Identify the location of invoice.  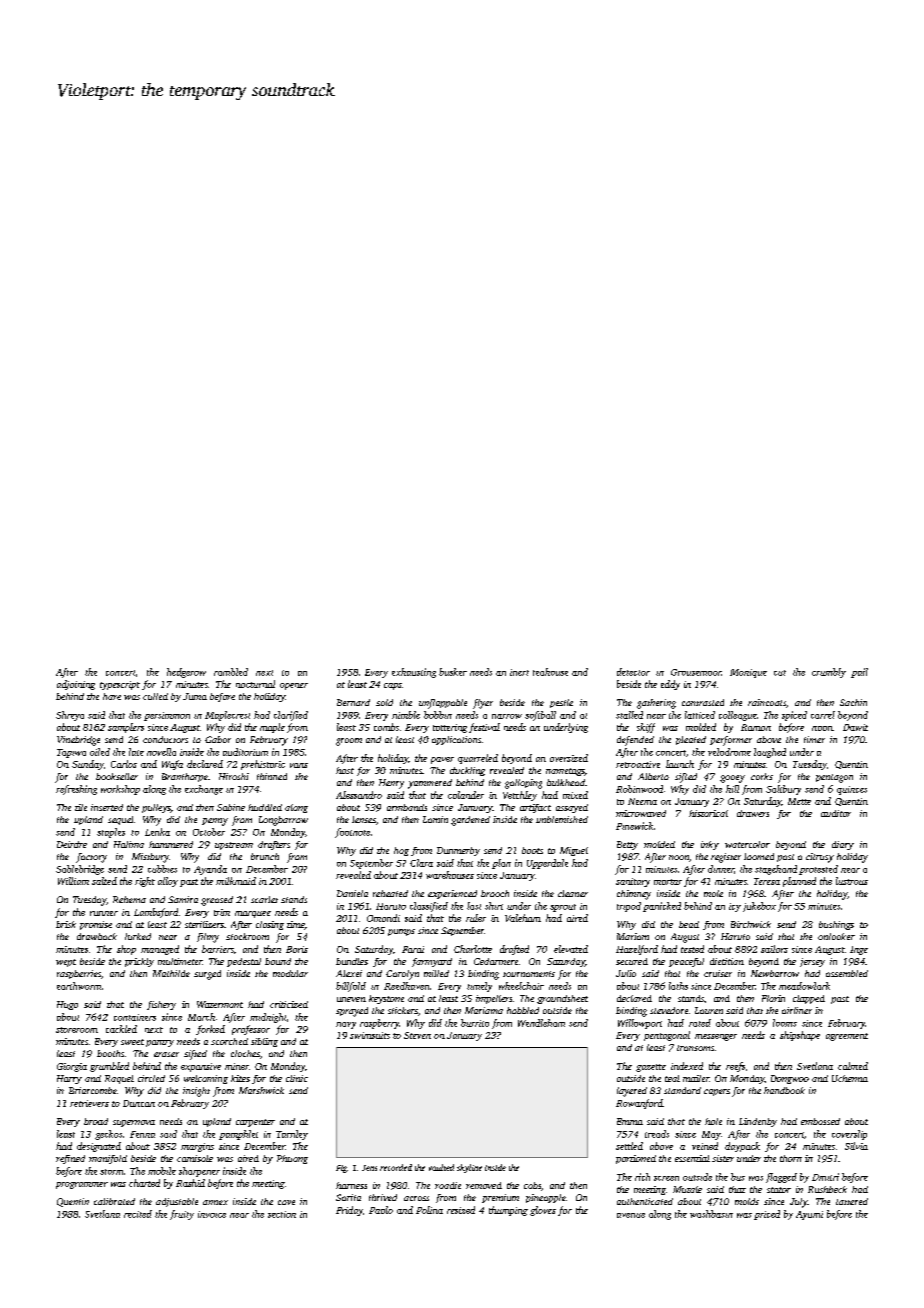
(212, 1214).
